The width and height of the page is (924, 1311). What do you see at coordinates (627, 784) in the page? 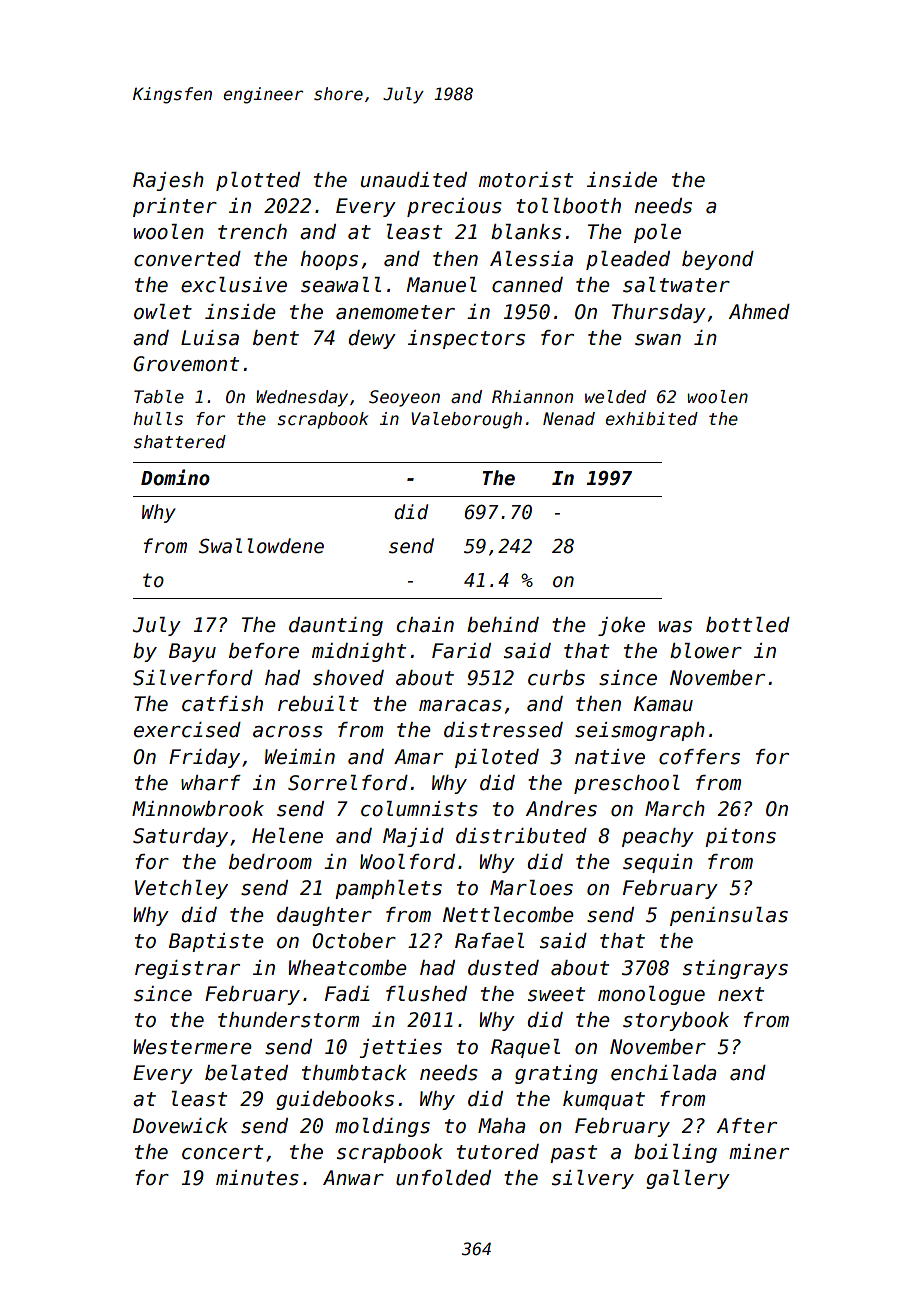
I see `preschool` at bounding box center [627, 784].
